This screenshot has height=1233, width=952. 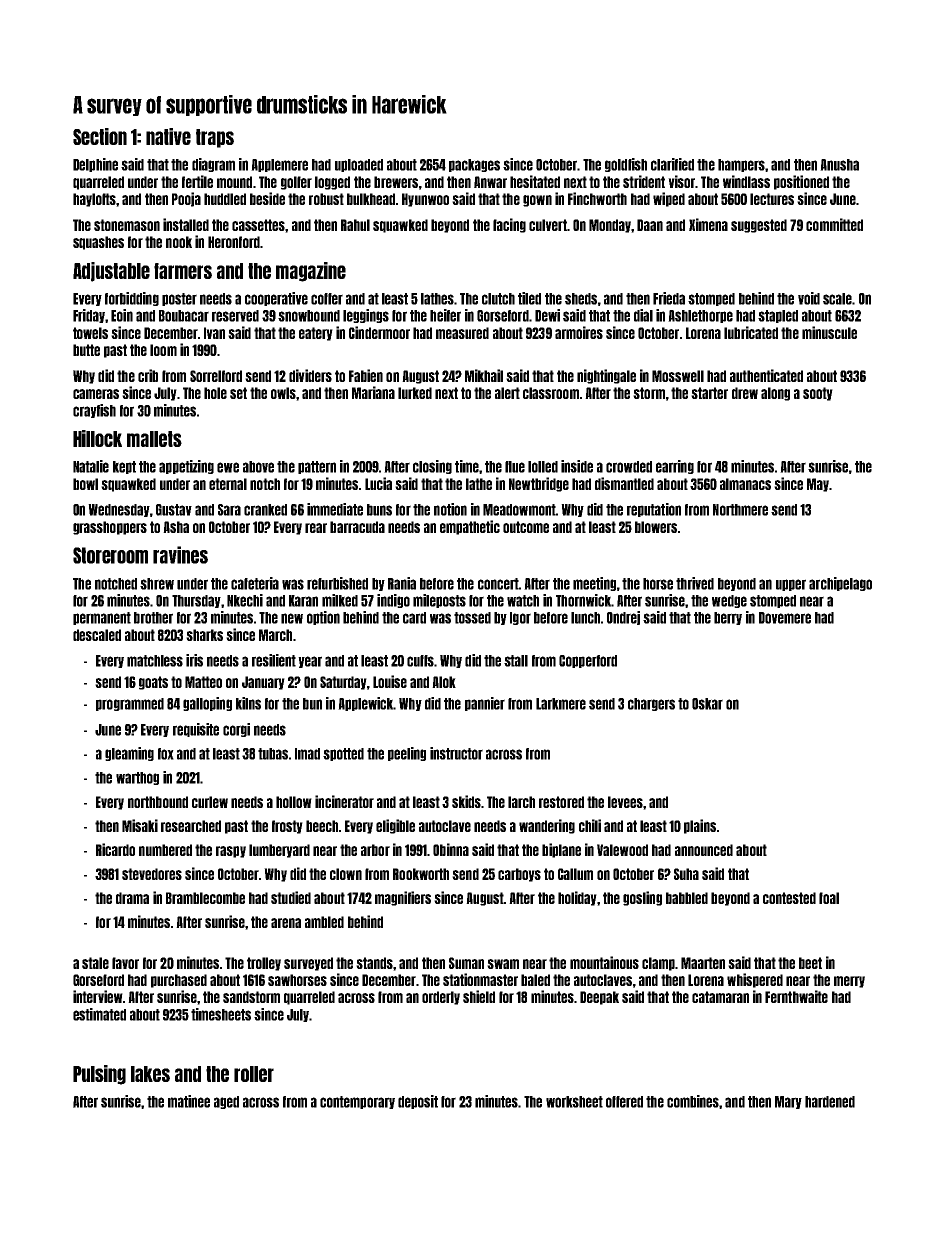 I want to click on worksheet, so click(x=574, y=1102).
